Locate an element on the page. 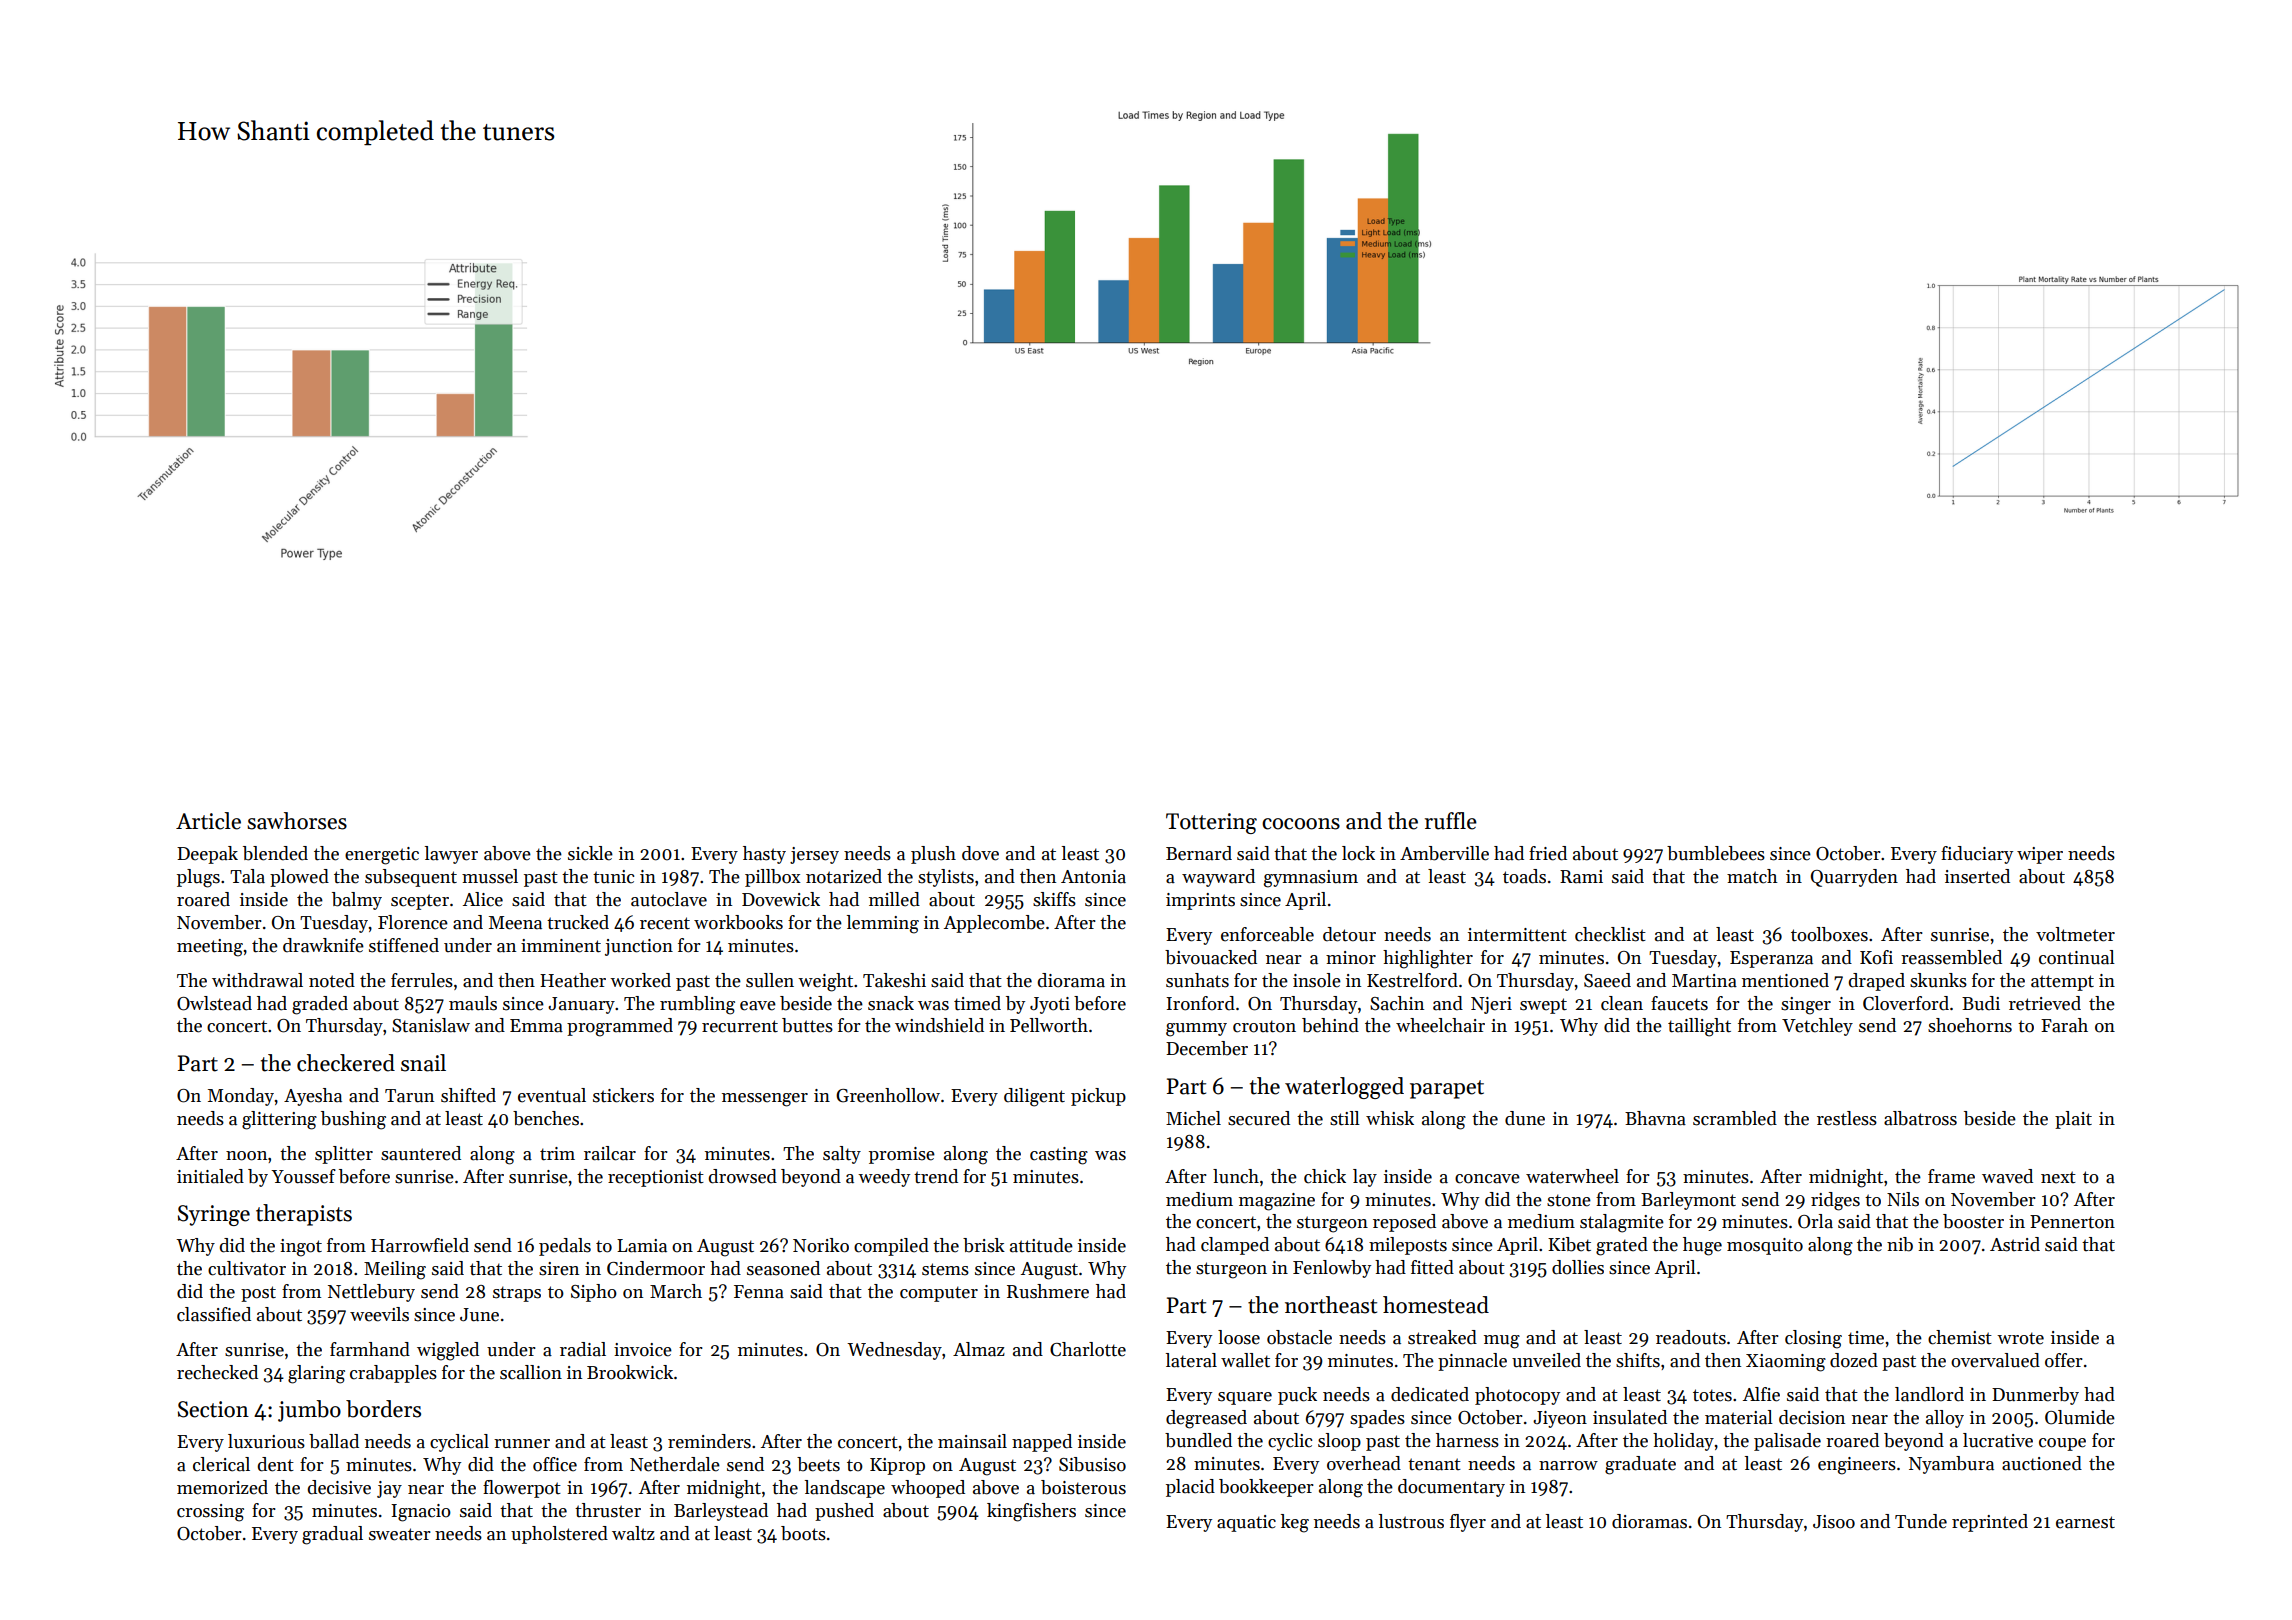 Image resolution: width=2292 pixels, height=1620 pixels. Rushmere is located at coordinates (1048, 1291).
